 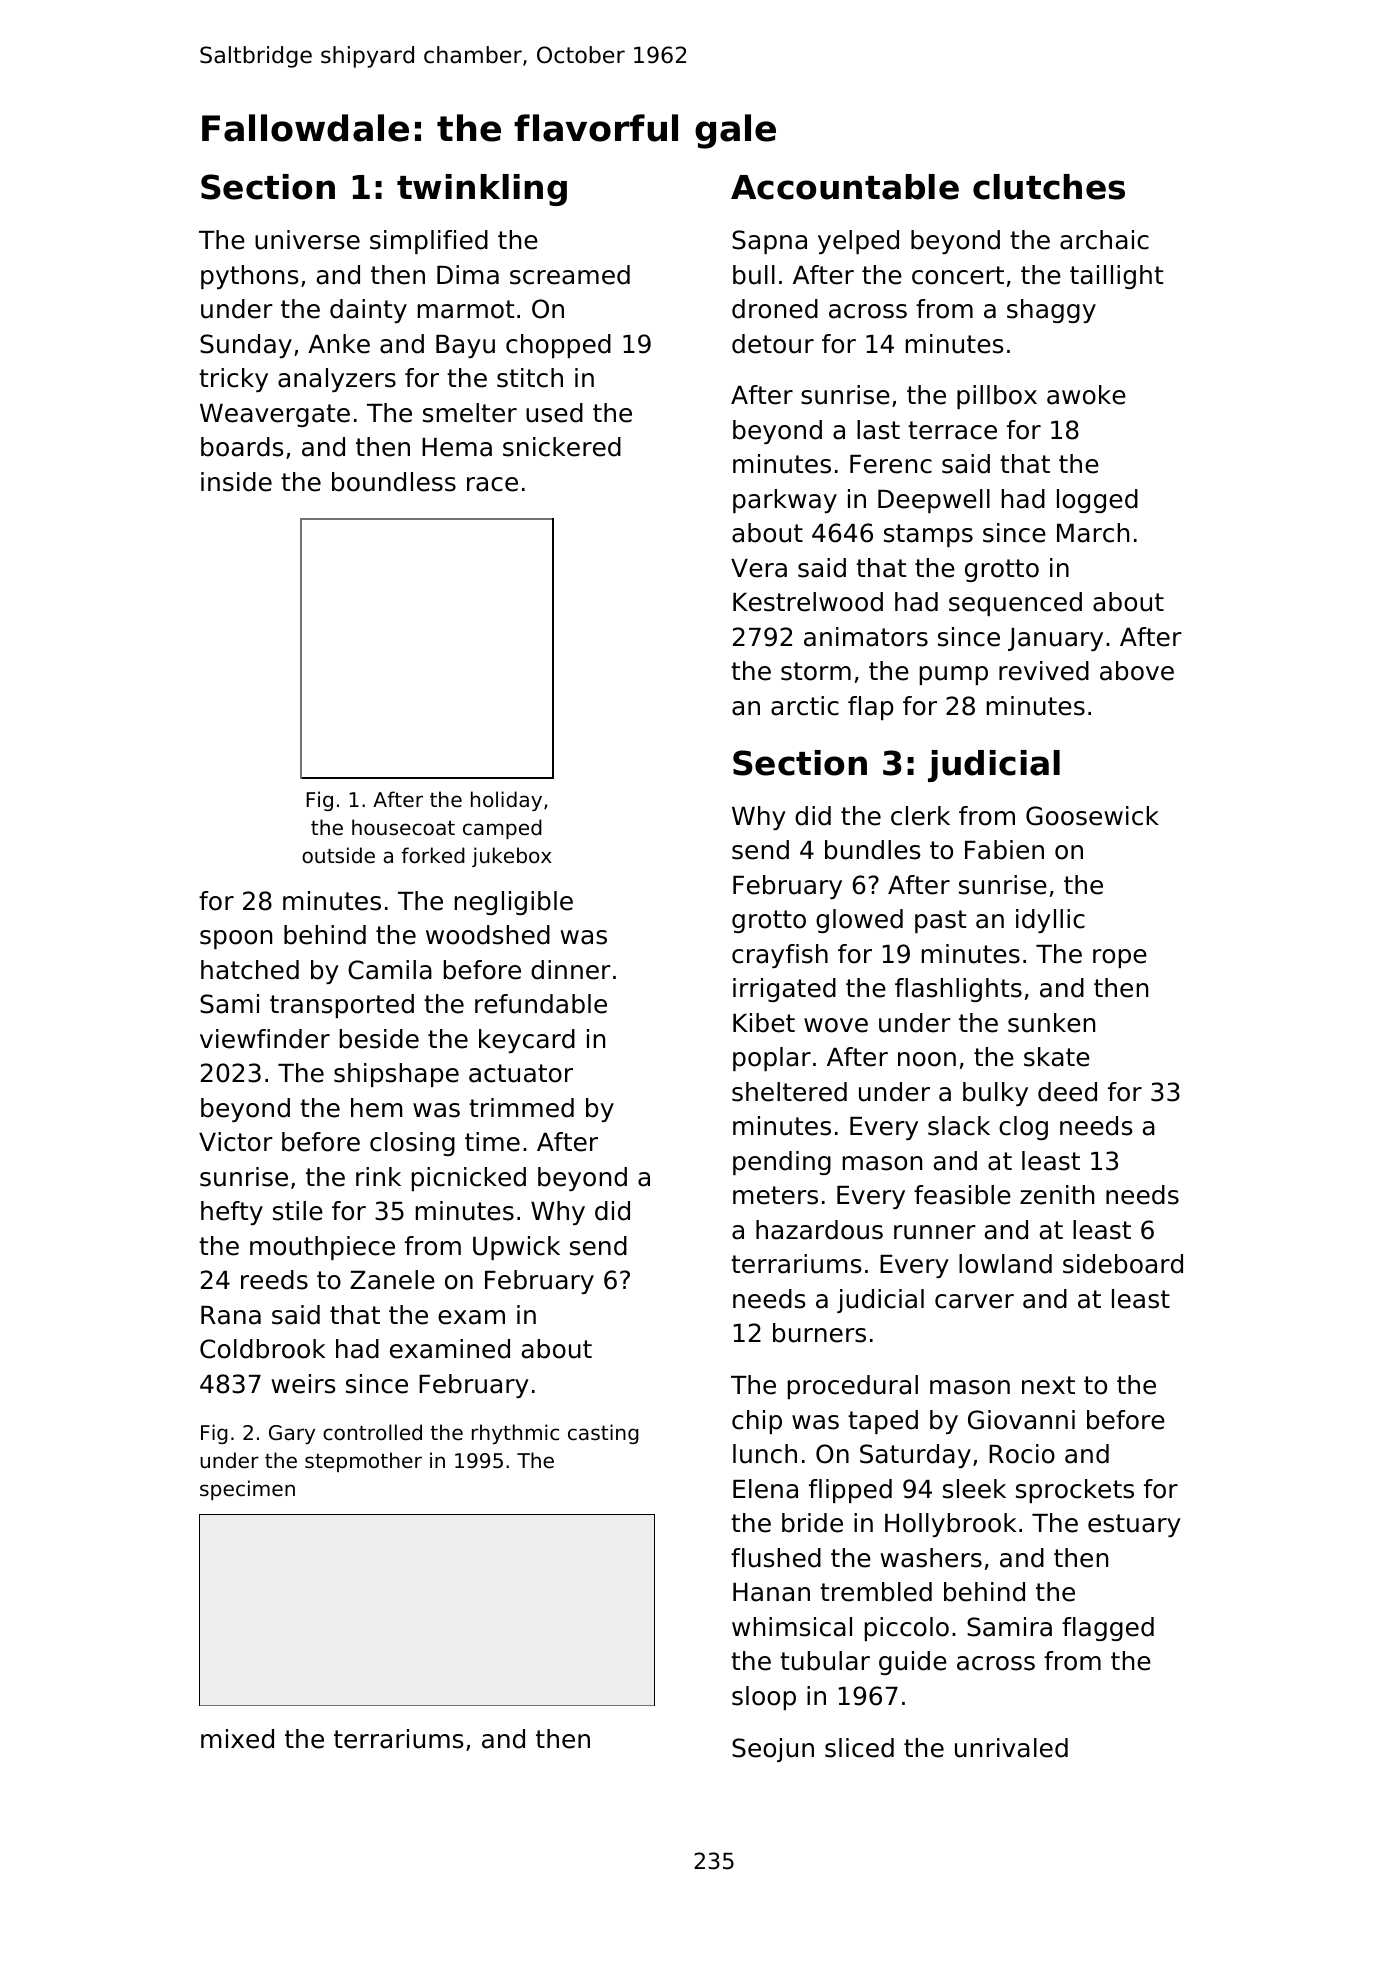 What do you see at coordinates (1049, 187) in the document?
I see `clutches` at bounding box center [1049, 187].
